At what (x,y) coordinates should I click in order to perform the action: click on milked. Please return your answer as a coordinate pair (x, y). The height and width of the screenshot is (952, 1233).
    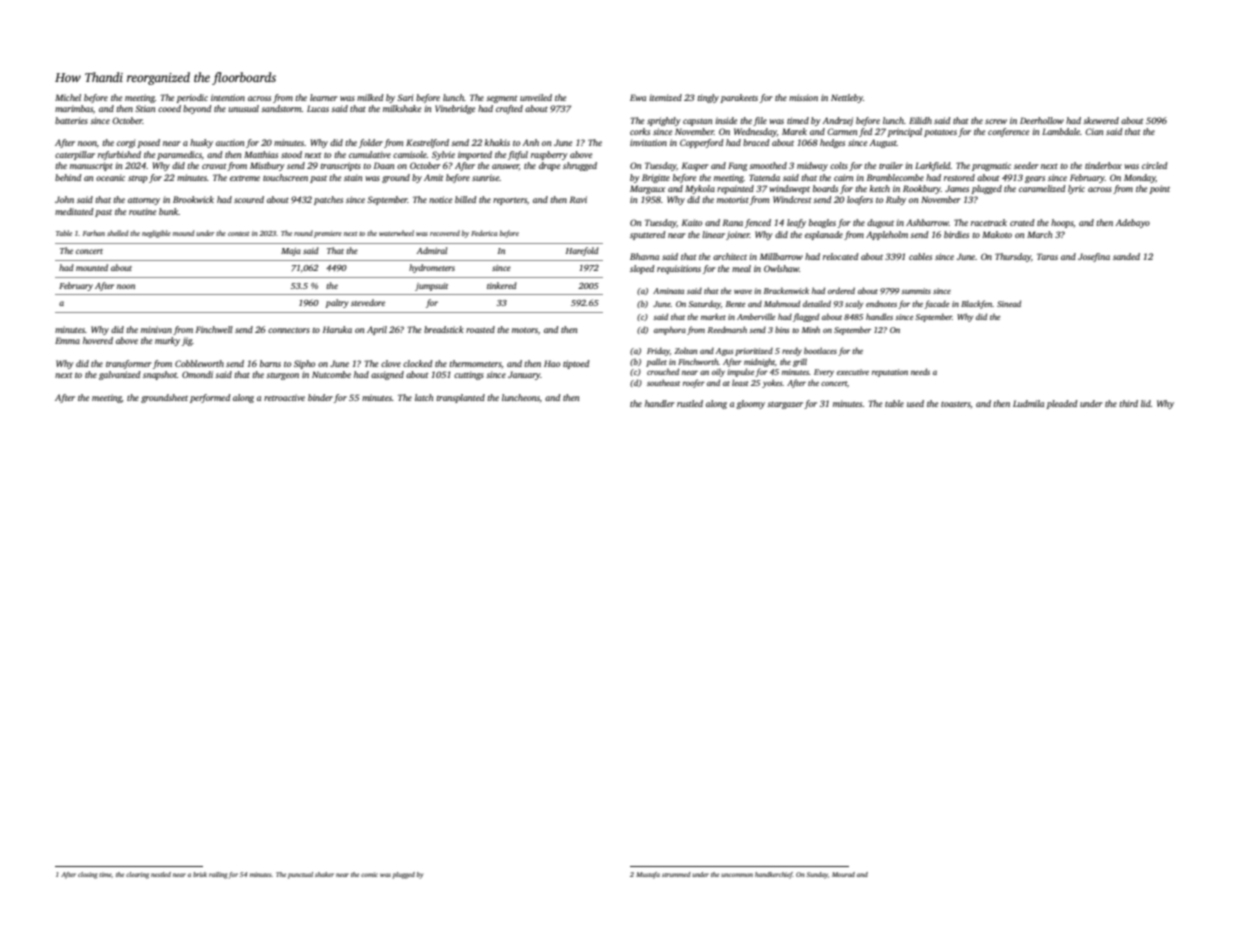
    Looking at the image, I should click on (370, 97).
